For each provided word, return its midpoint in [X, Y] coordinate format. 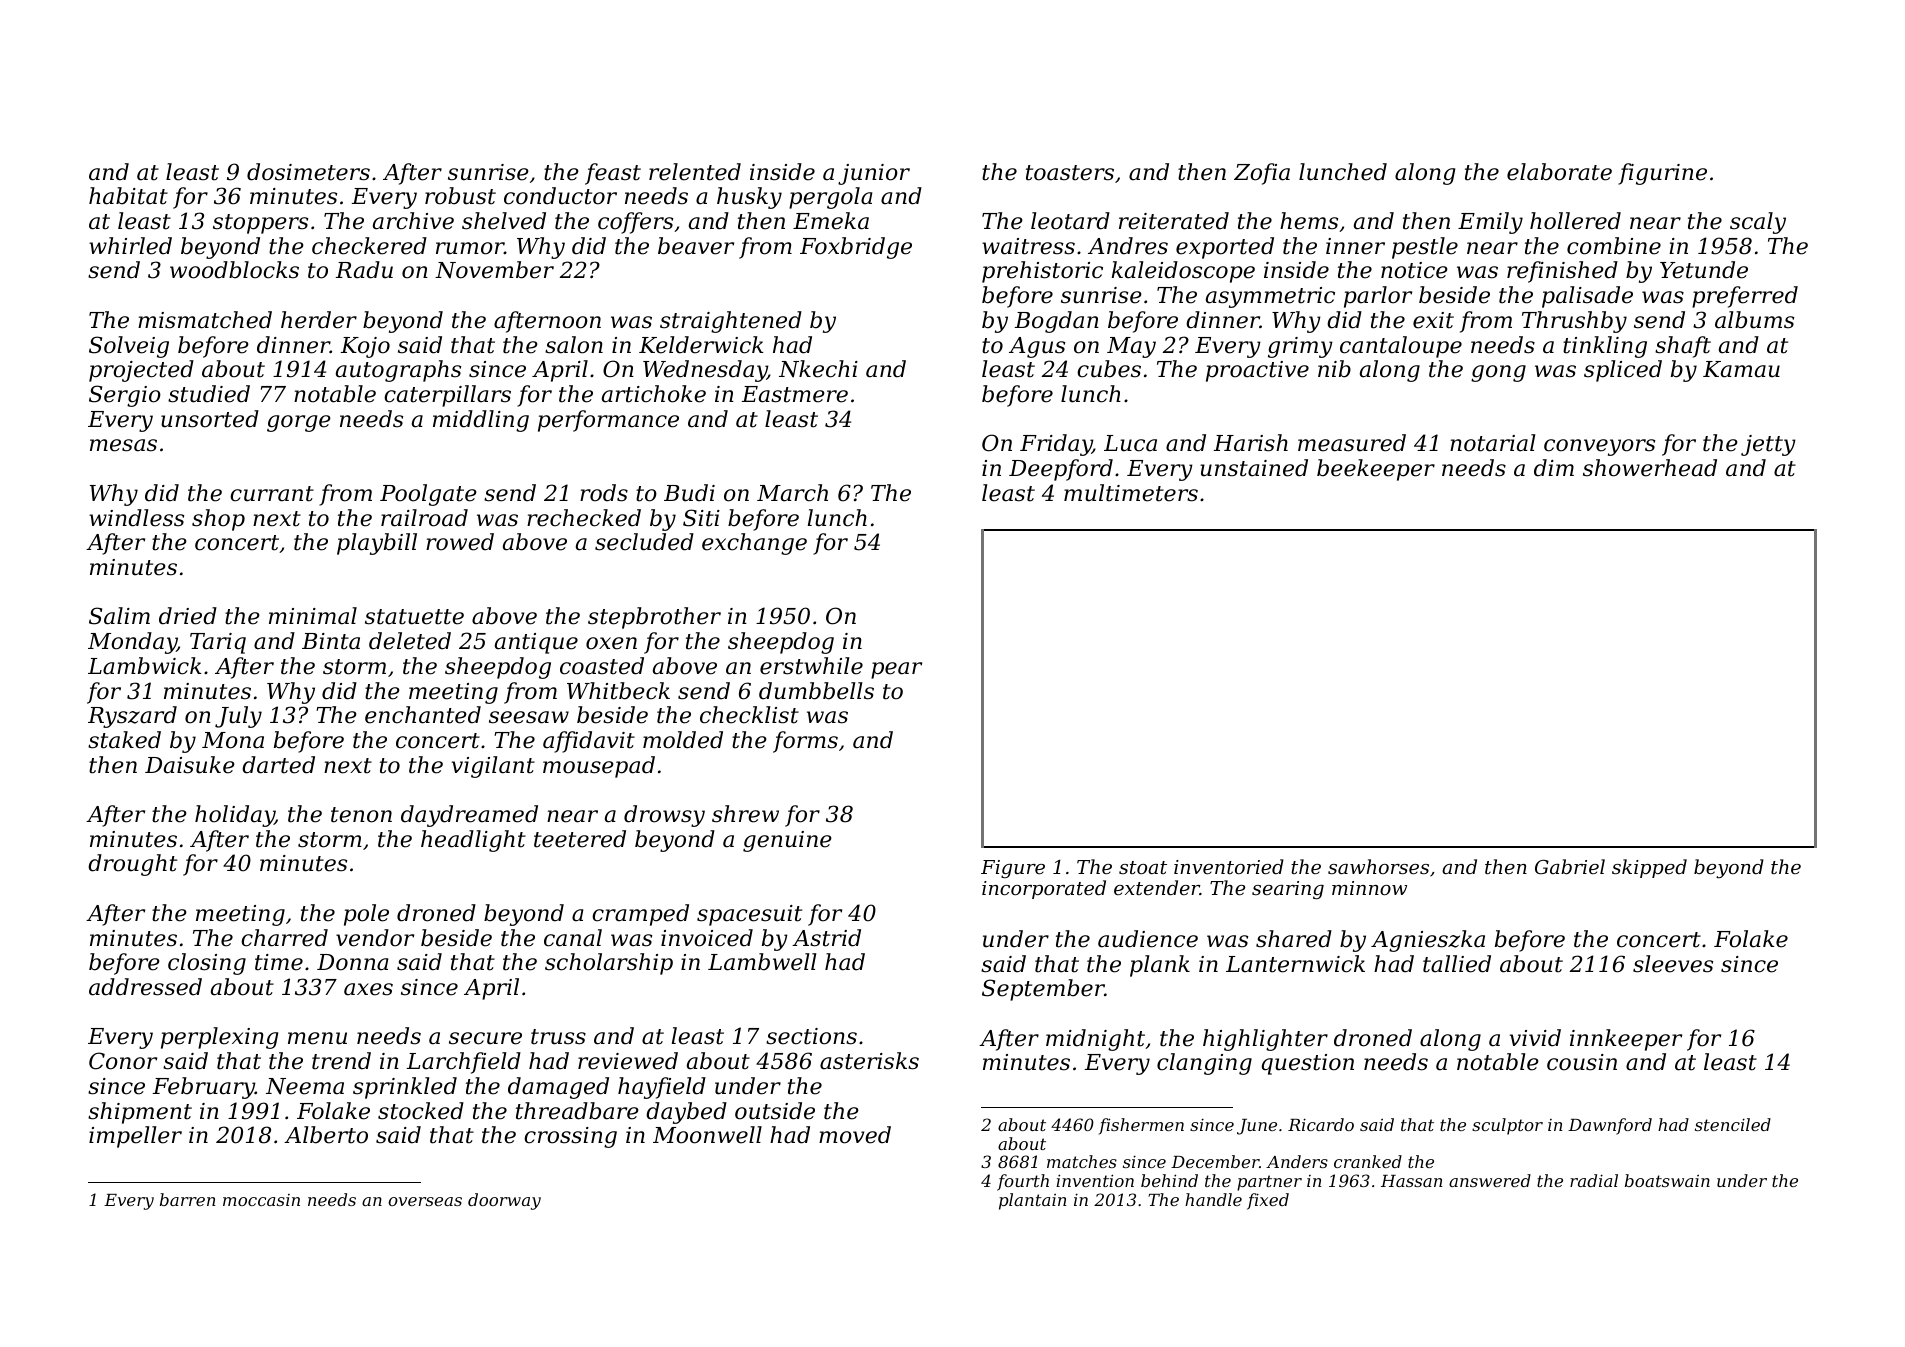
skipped [1649, 868]
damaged [558, 1088]
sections [811, 1036]
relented [695, 172]
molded [683, 740]
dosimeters [308, 172]
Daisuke [190, 765]
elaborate [1559, 172]
